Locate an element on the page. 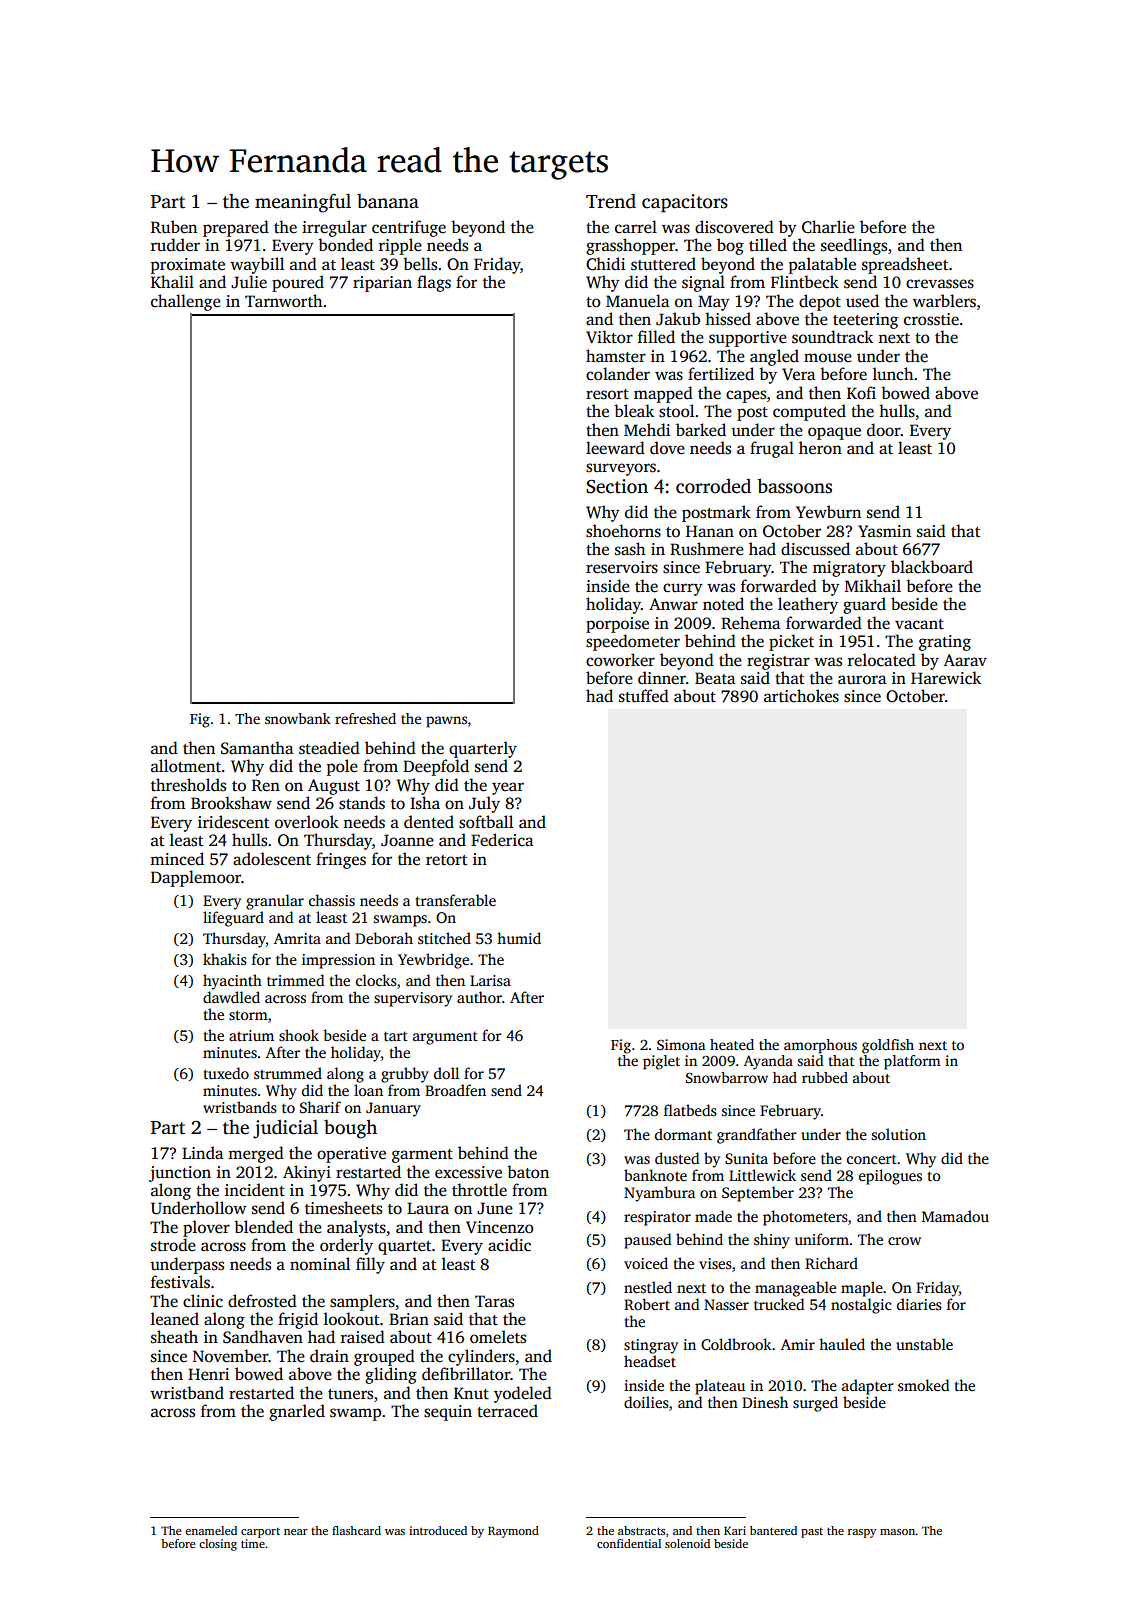  closing is located at coordinates (218, 1545).
